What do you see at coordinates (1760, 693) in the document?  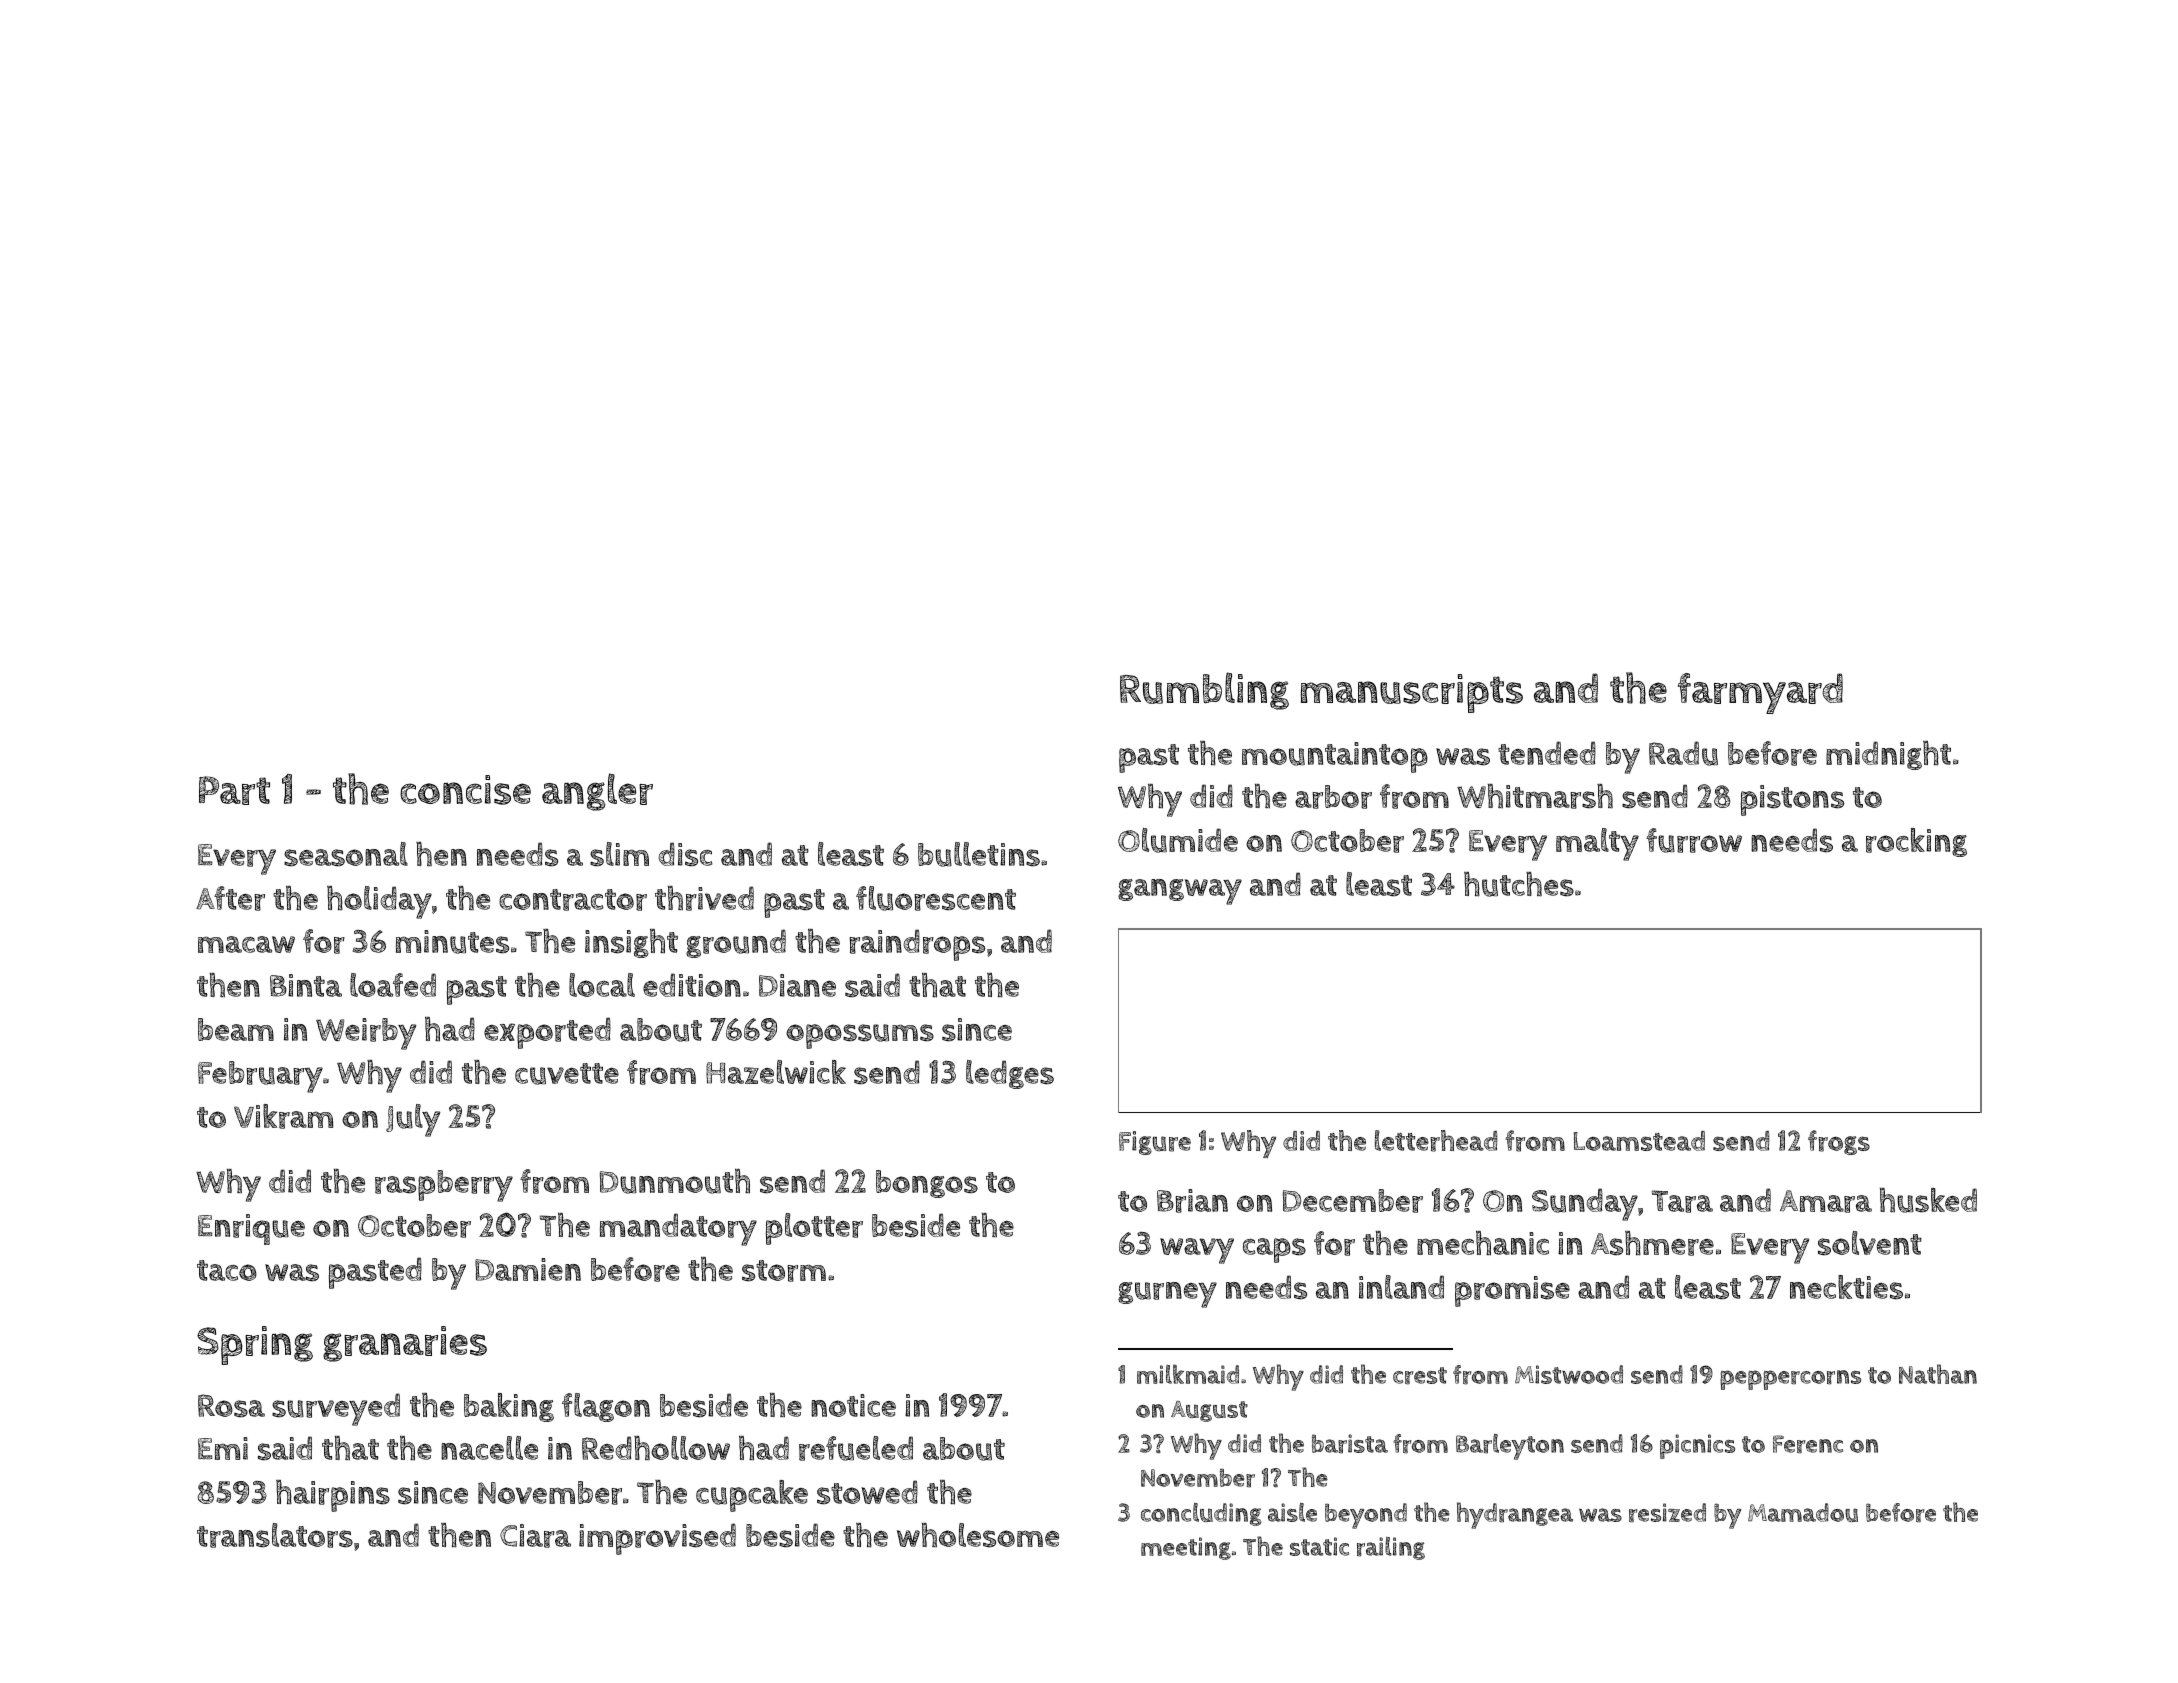 I see `farmyard` at bounding box center [1760, 693].
